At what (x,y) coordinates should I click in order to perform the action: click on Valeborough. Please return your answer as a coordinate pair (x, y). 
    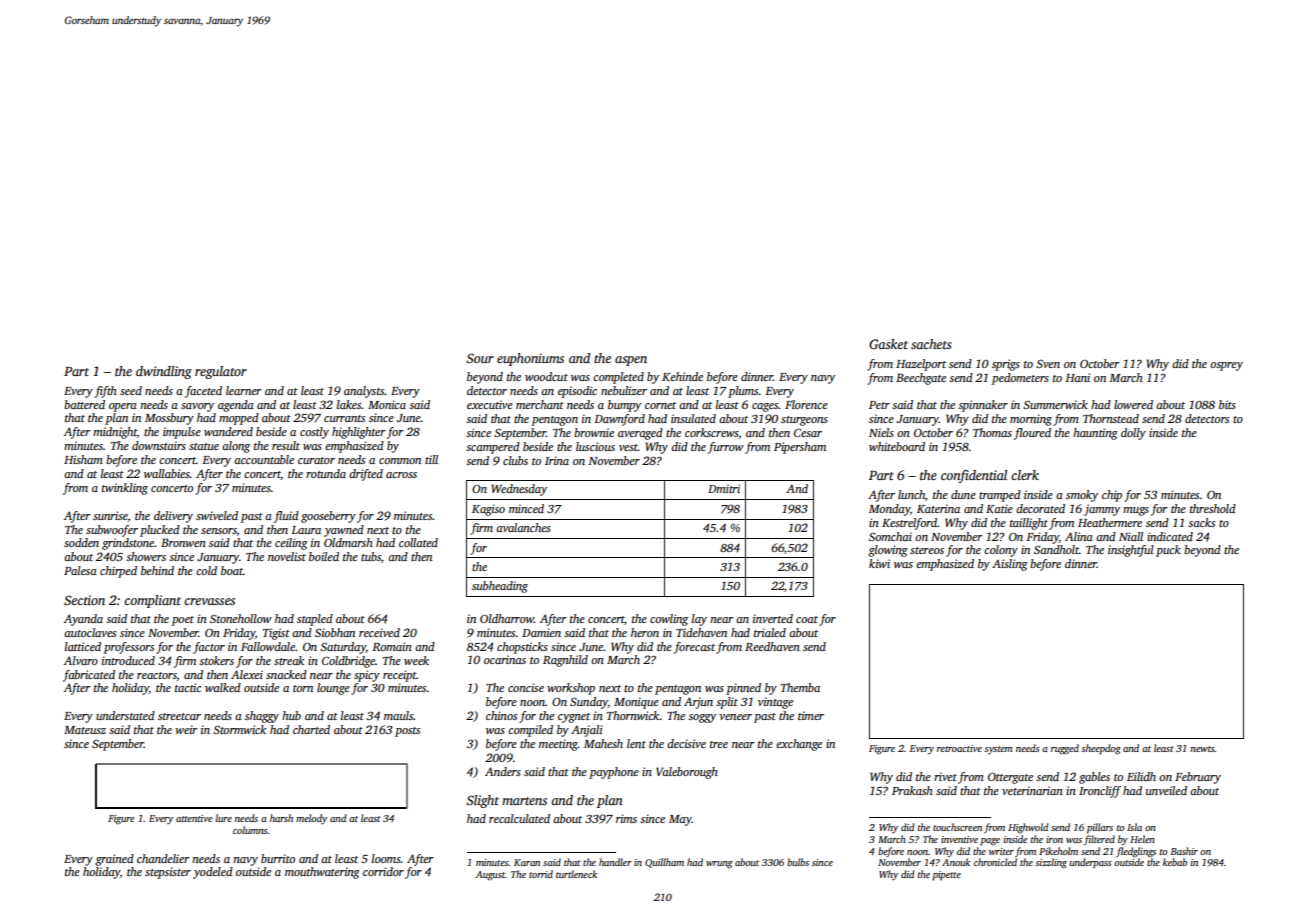
    Looking at the image, I should click on (687, 773).
